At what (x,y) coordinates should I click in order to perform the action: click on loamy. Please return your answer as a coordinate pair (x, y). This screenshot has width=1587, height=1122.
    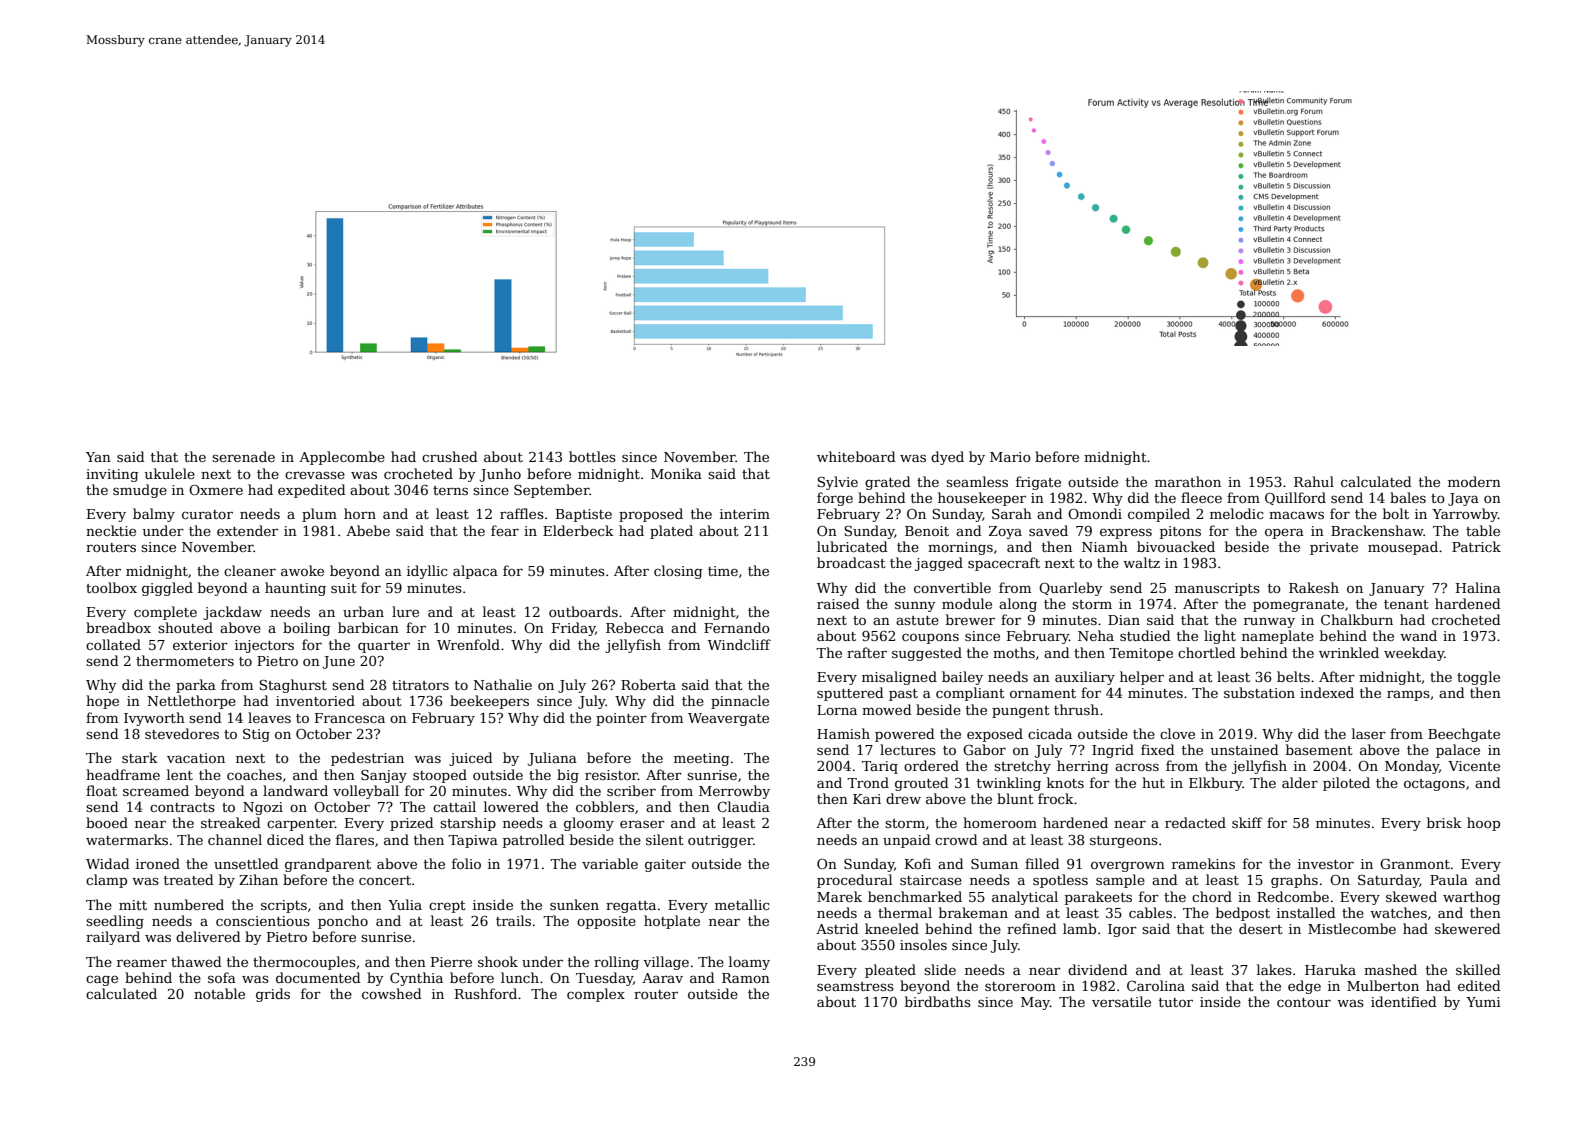
    Looking at the image, I should click on (749, 963).
